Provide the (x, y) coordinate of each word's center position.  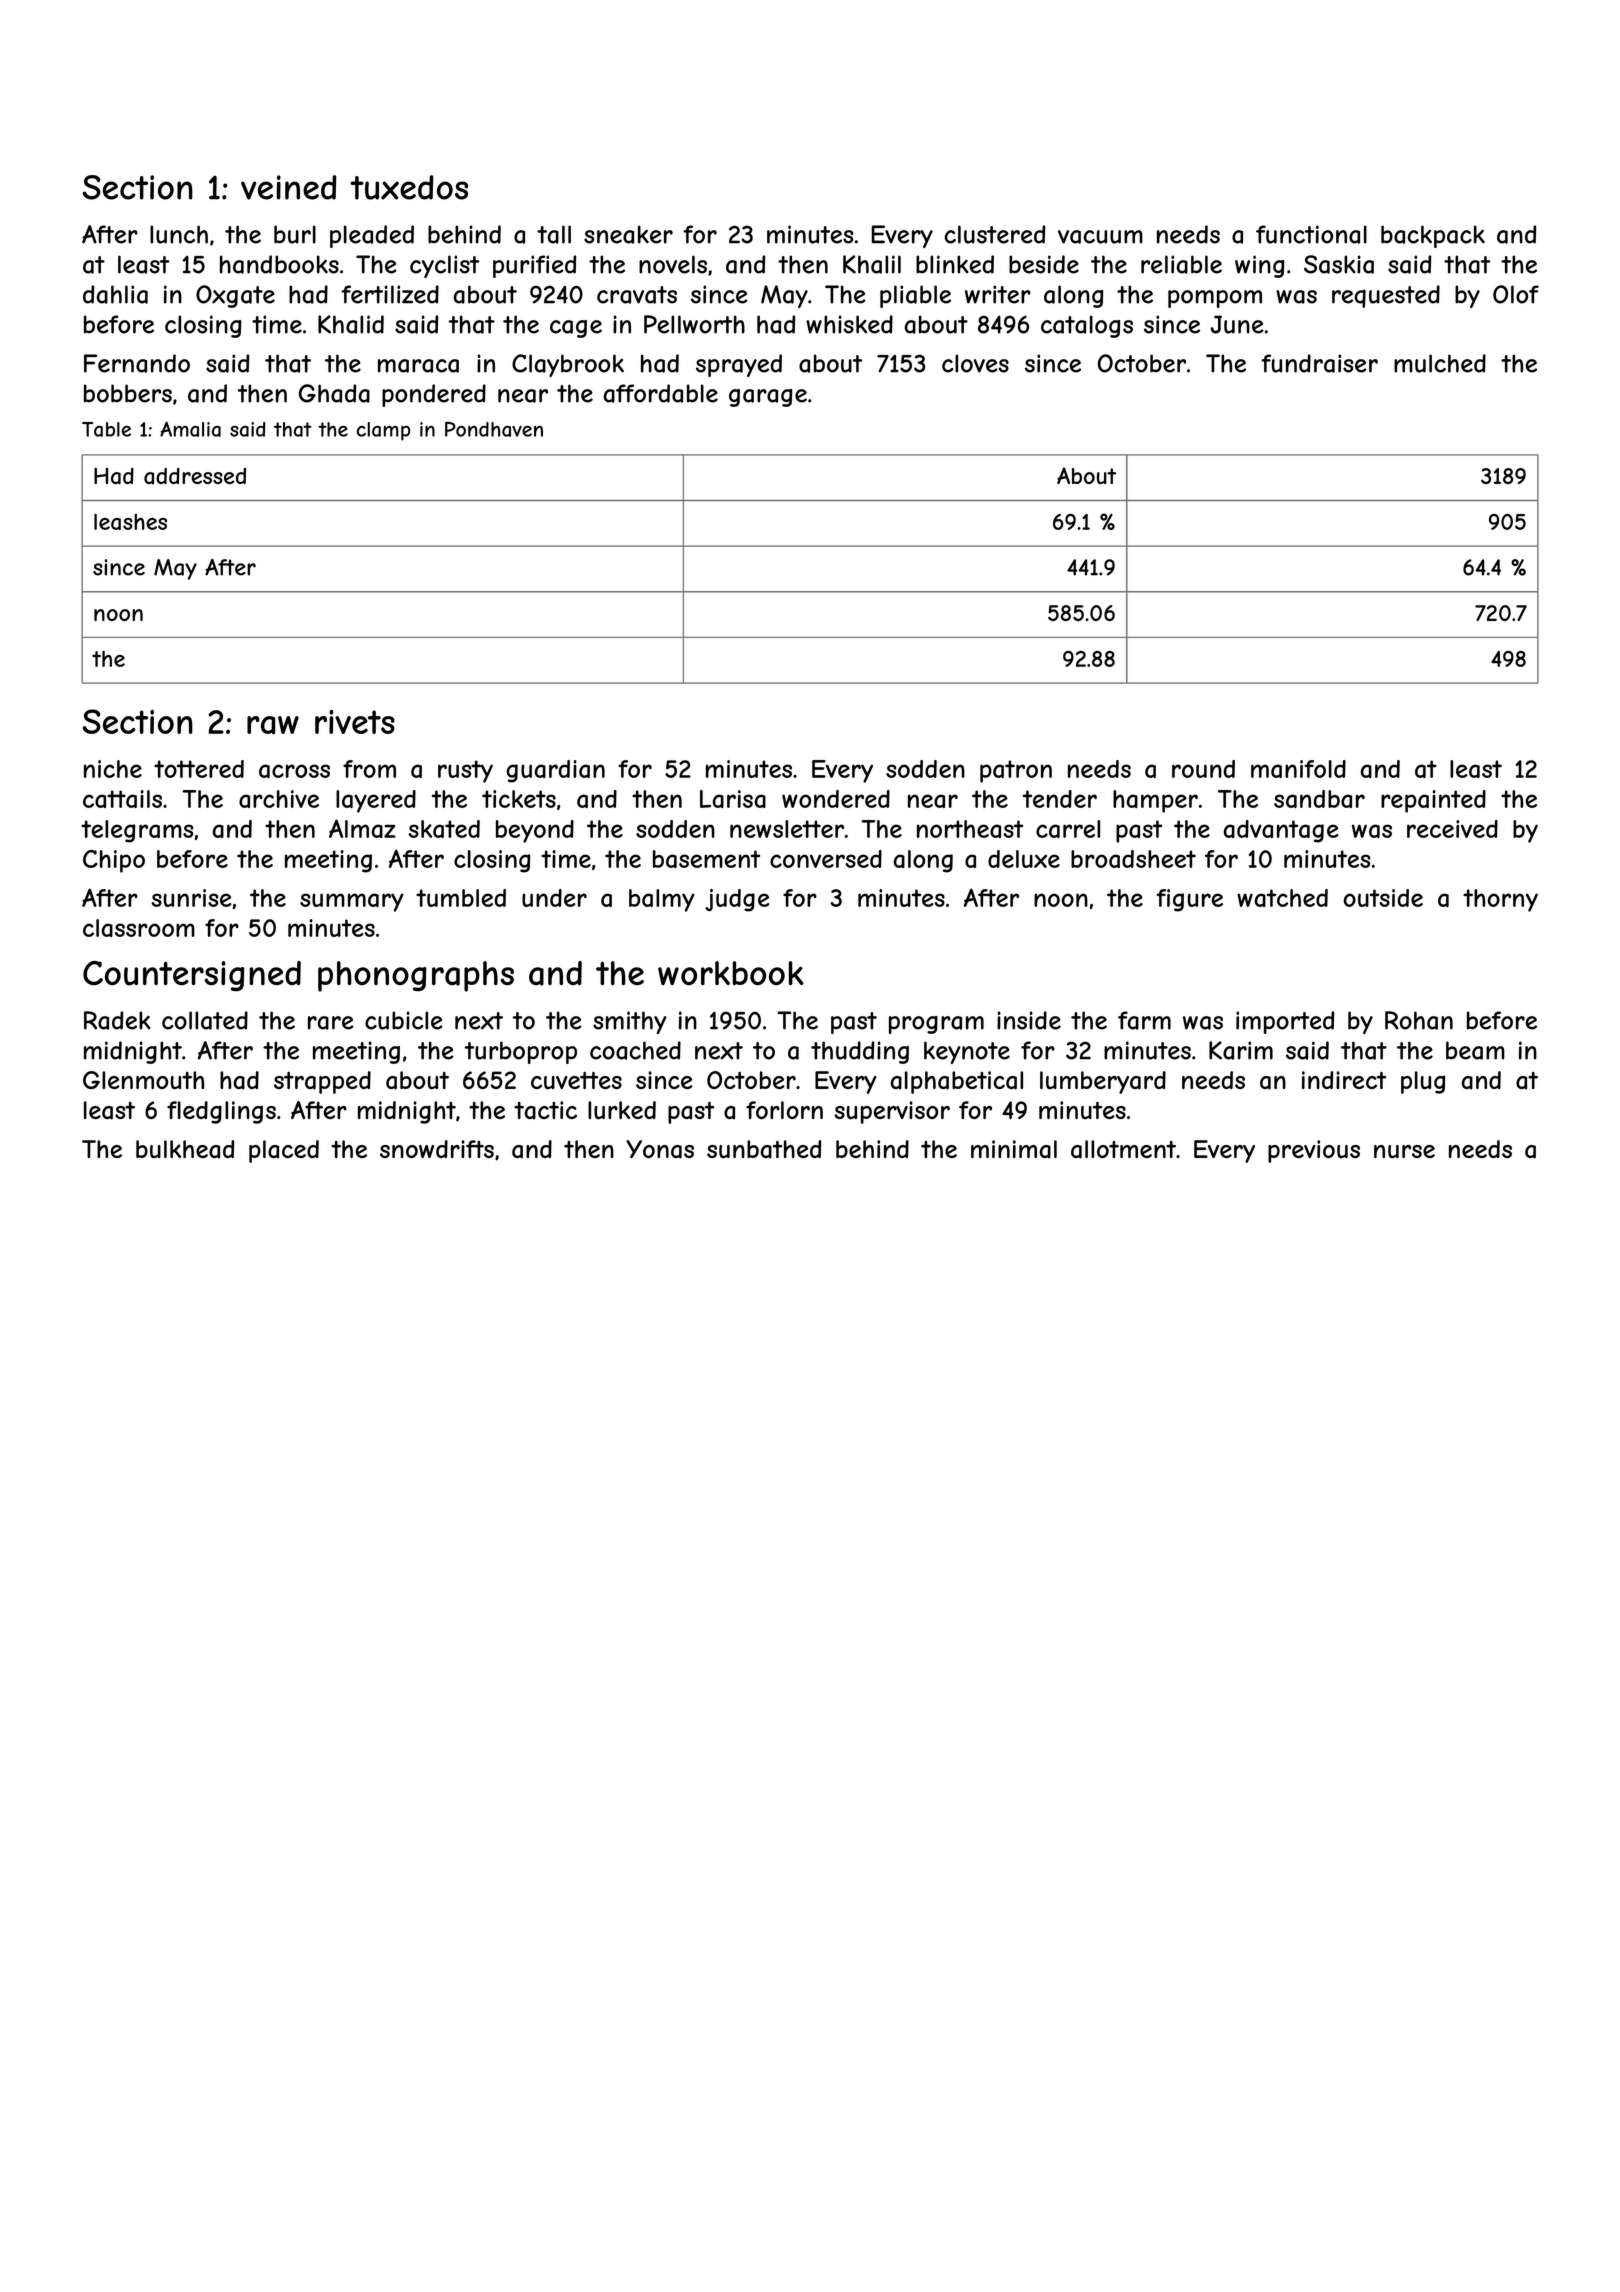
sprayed (739, 365)
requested (1386, 296)
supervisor (892, 1112)
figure (1189, 900)
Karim (1241, 1050)
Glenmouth (143, 1080)
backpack (1433, 236)
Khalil (872, 264)
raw (273, 725)
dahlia (115, 294)
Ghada (334, 393)
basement (706, 859)
